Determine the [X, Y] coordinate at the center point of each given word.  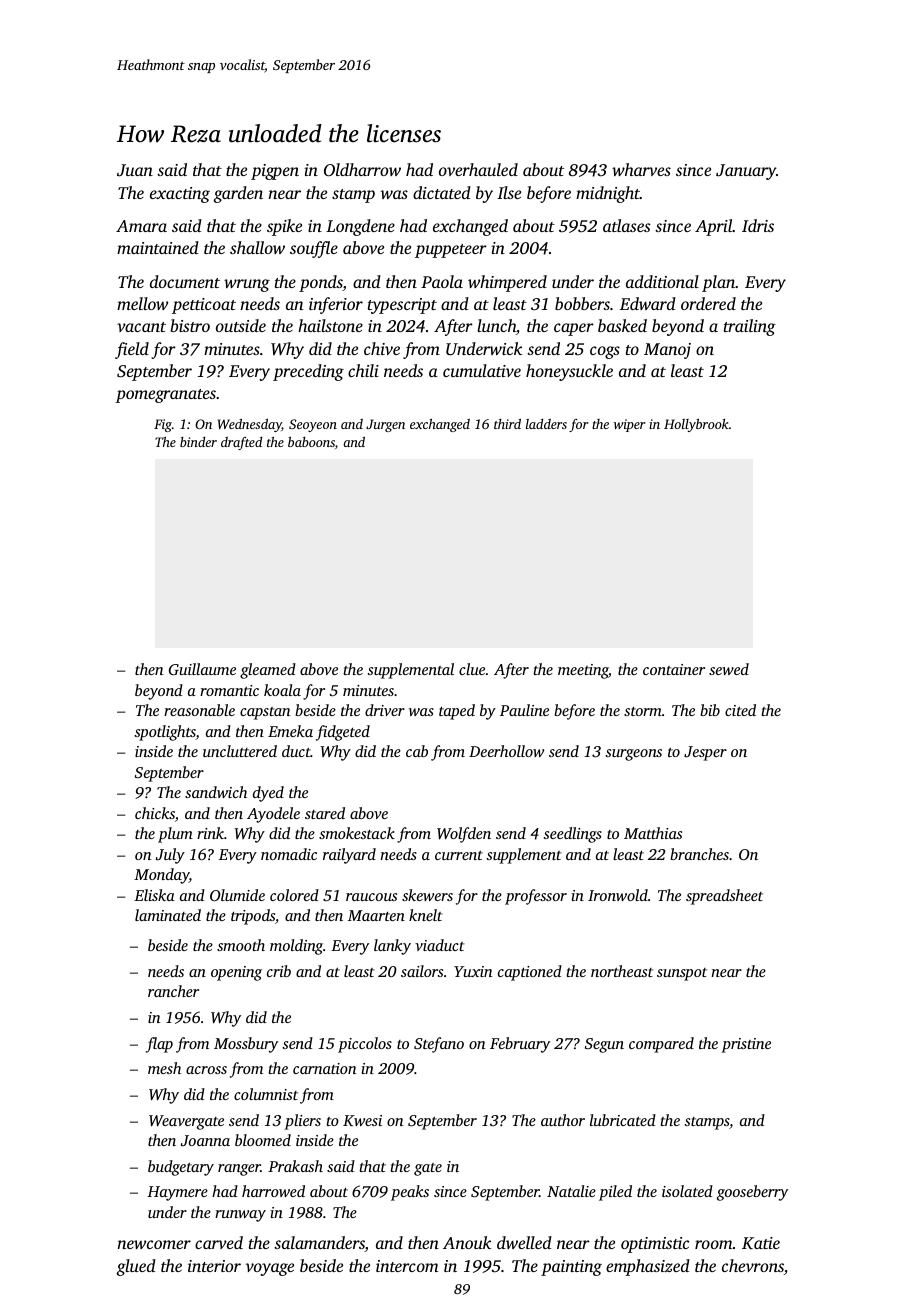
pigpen [275, 172]
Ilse [509, 192]
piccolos [365, 1045]
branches [699, 854]
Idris [758, 225]
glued [136, 1267]
